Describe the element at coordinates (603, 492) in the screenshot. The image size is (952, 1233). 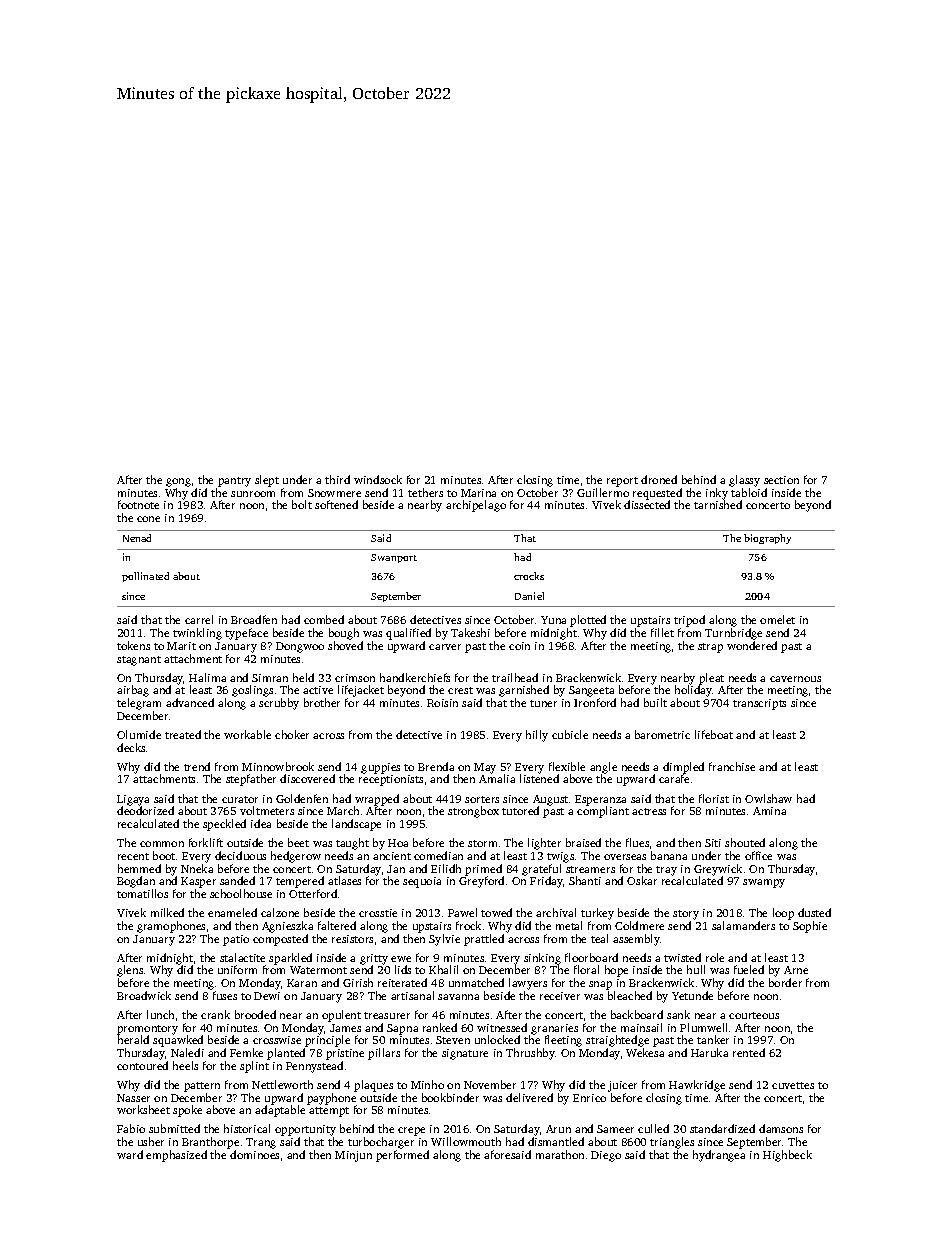
I see `Guillermo` at that location.
